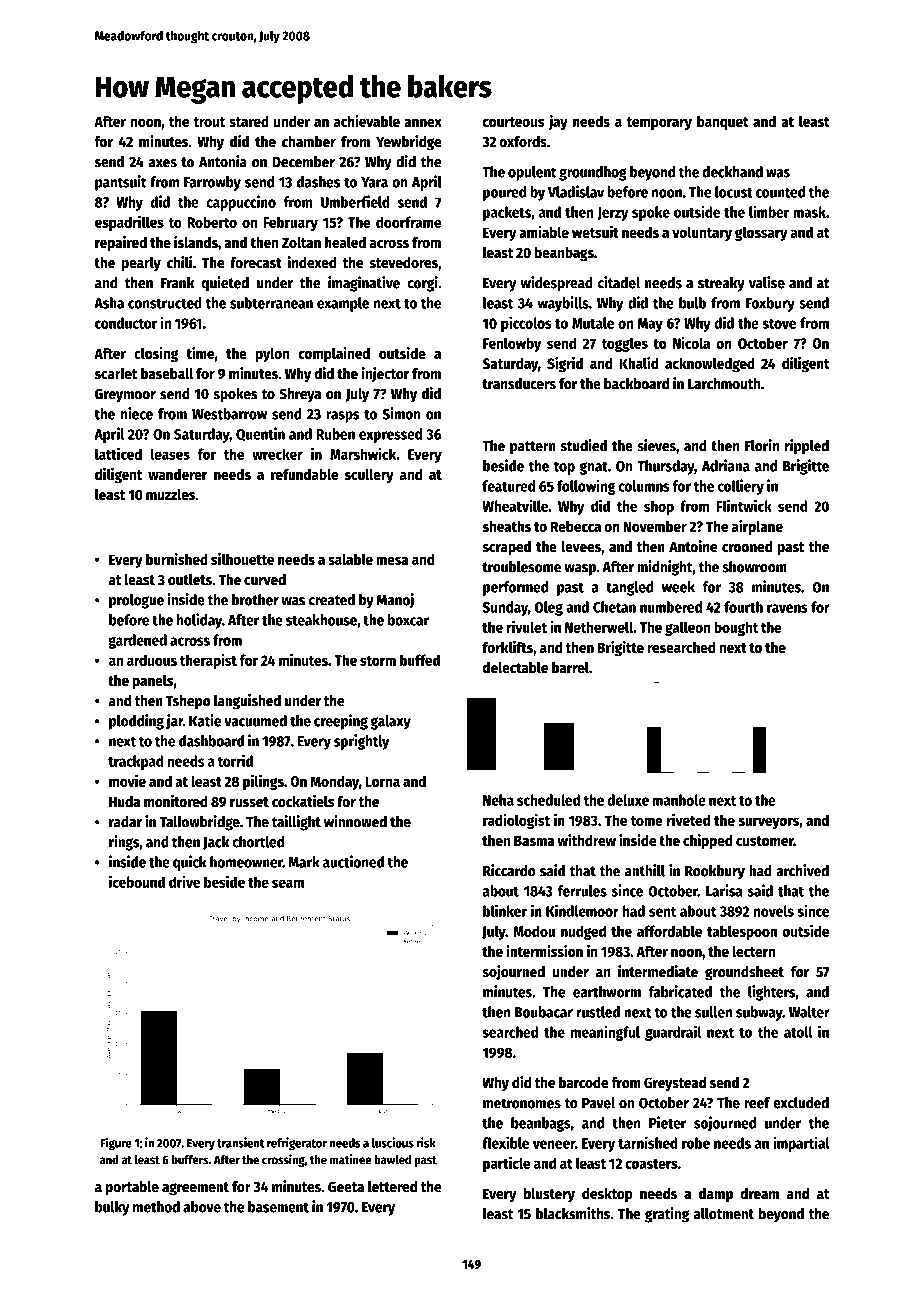 This page has width=924, height=1314. What do you see at coordinates (708, 842) in the page?
I see `chipped` at bounding box center [708, 842].
